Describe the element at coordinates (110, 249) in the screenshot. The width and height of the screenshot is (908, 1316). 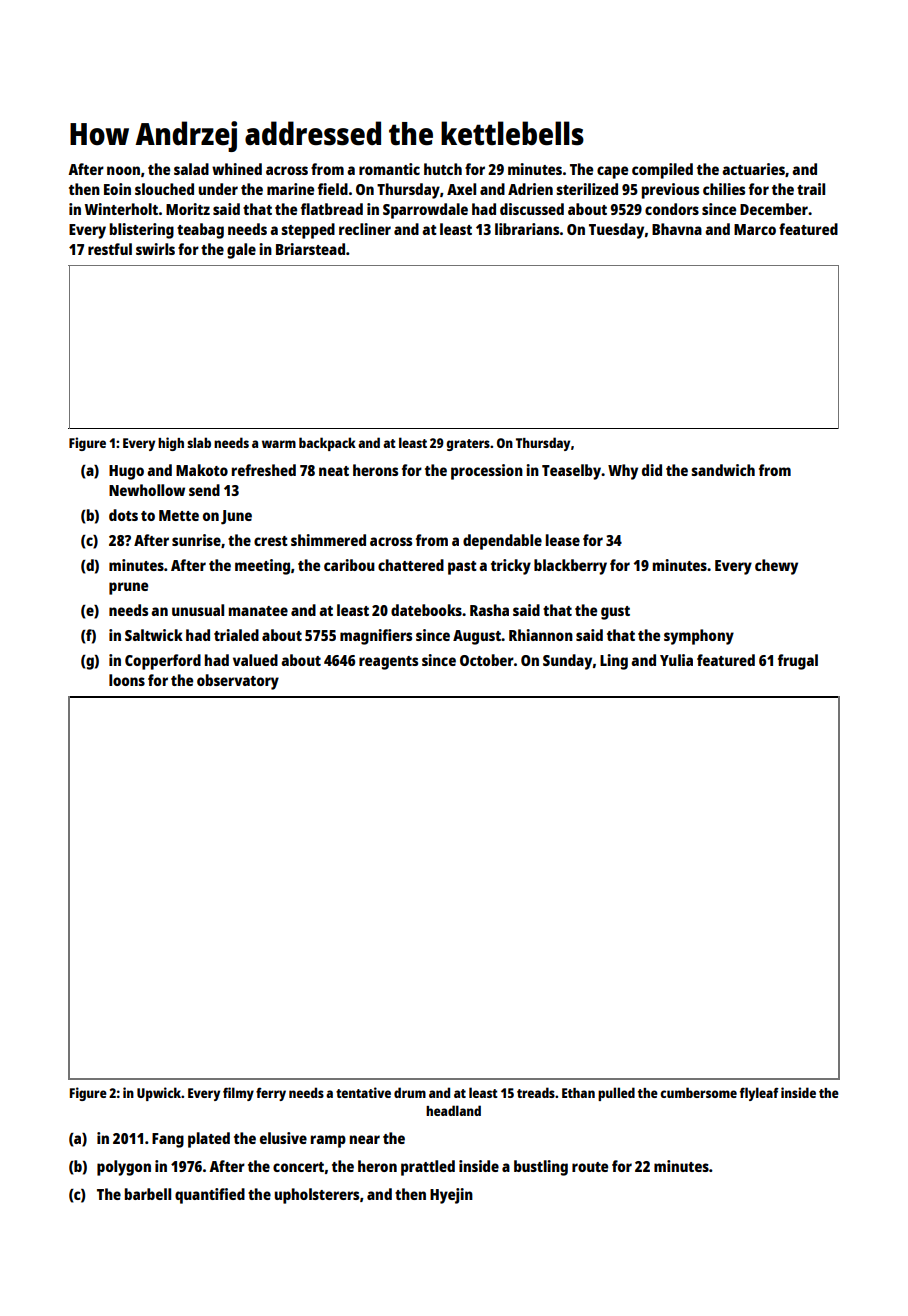
I see `restful` at that location.
